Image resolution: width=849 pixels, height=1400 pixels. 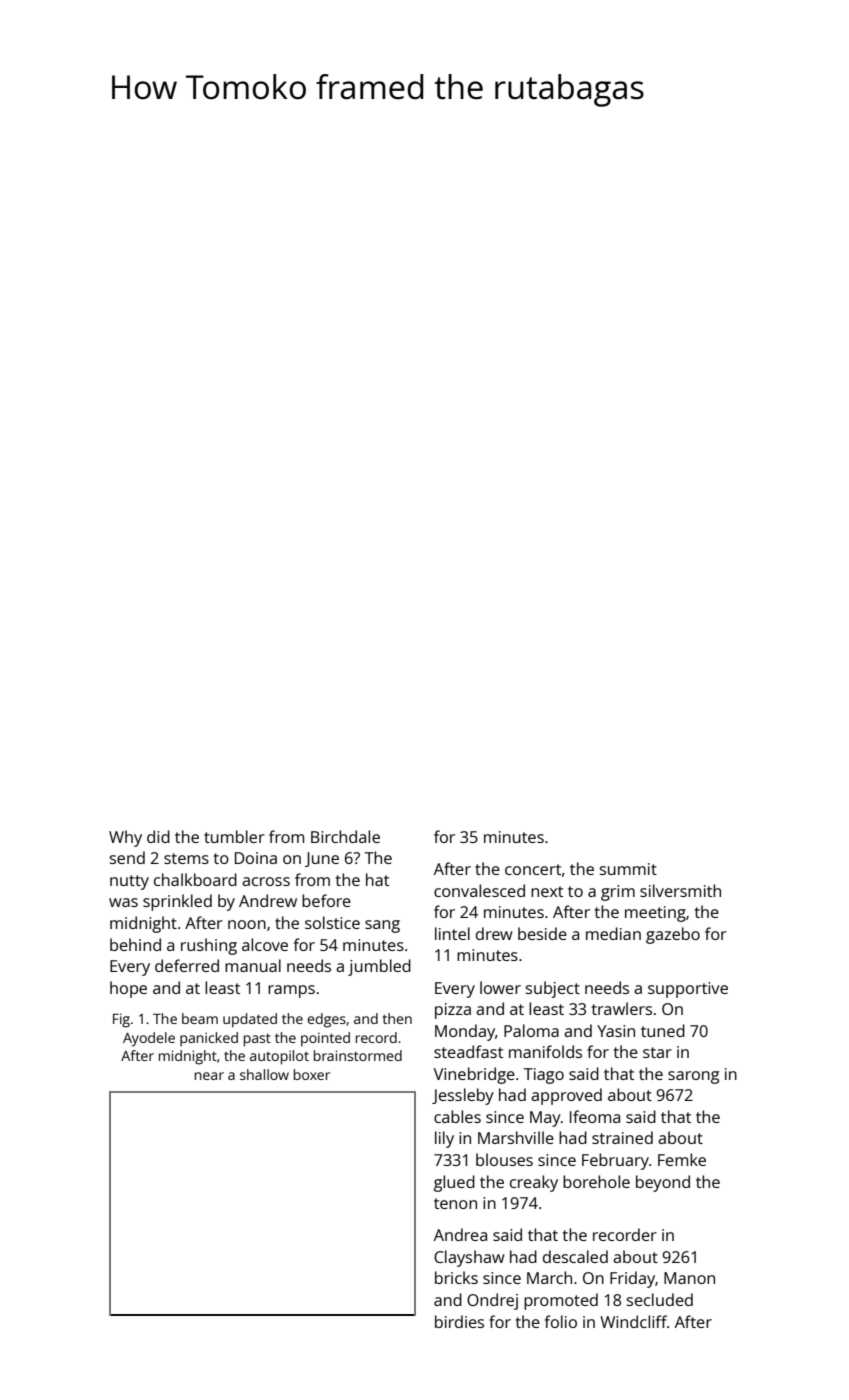 I want to click on then, so click(x=397, y=1018).
